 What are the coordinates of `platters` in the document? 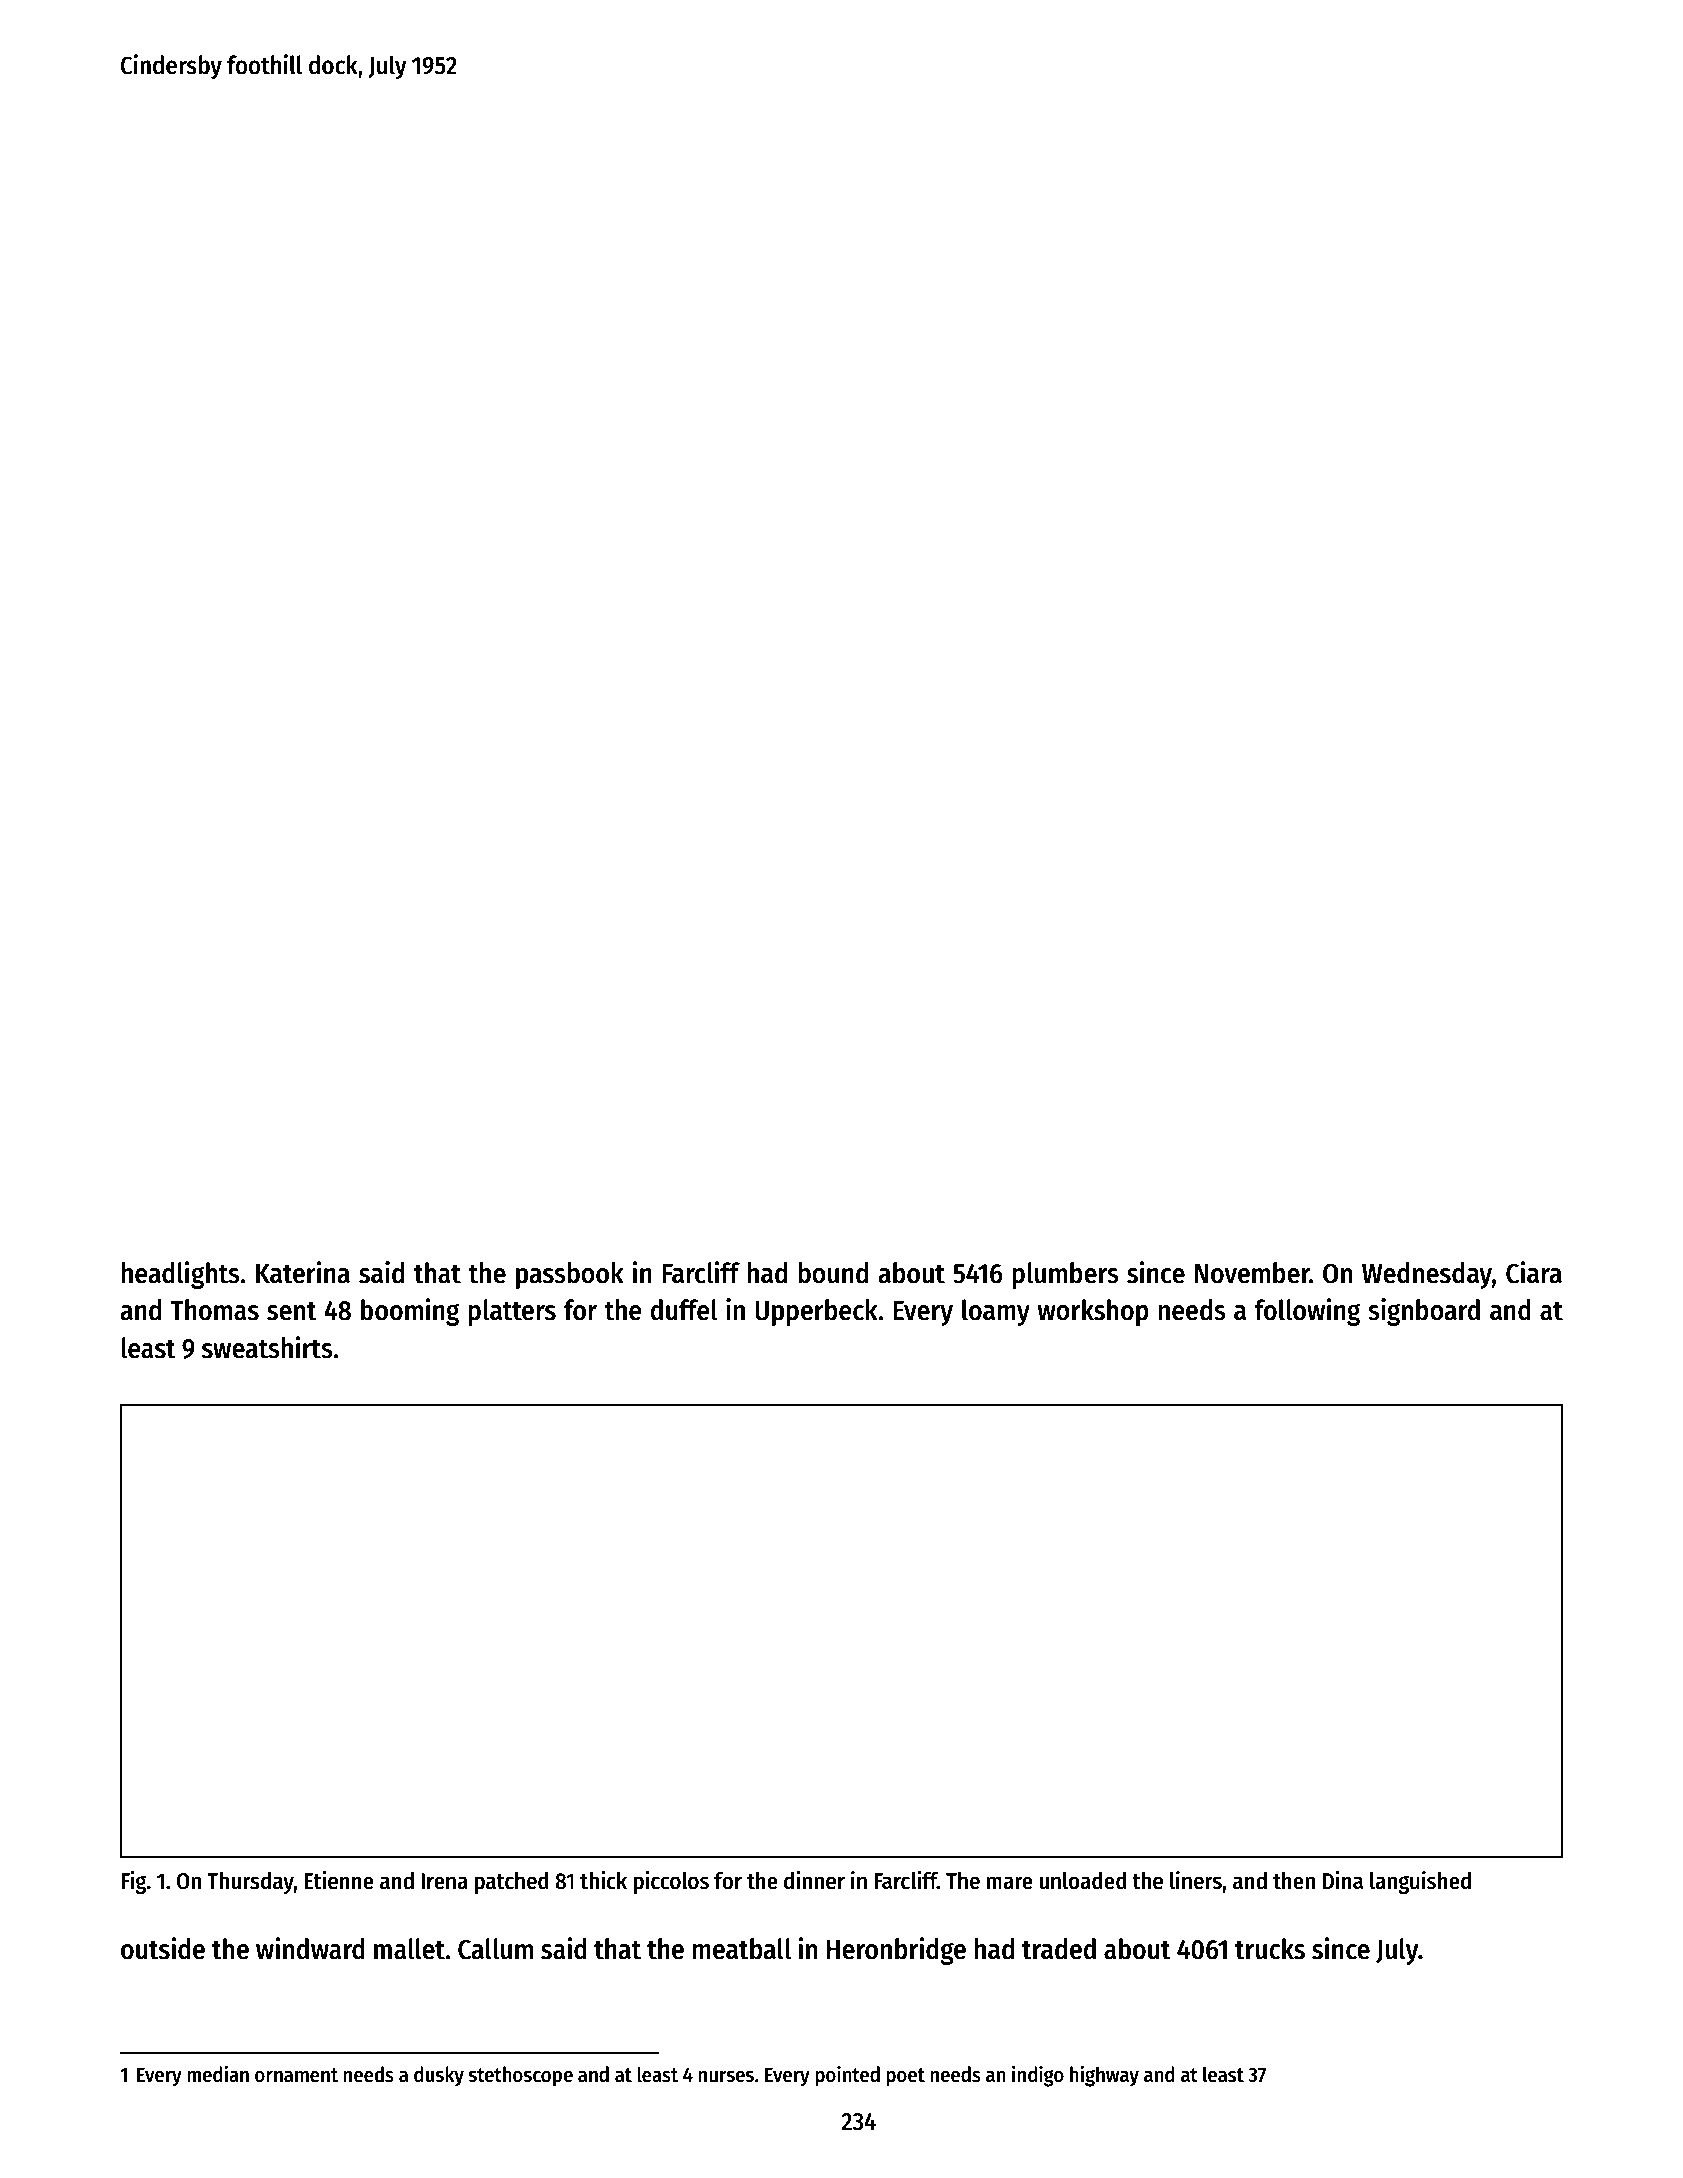 It's located at (512, 1312).
